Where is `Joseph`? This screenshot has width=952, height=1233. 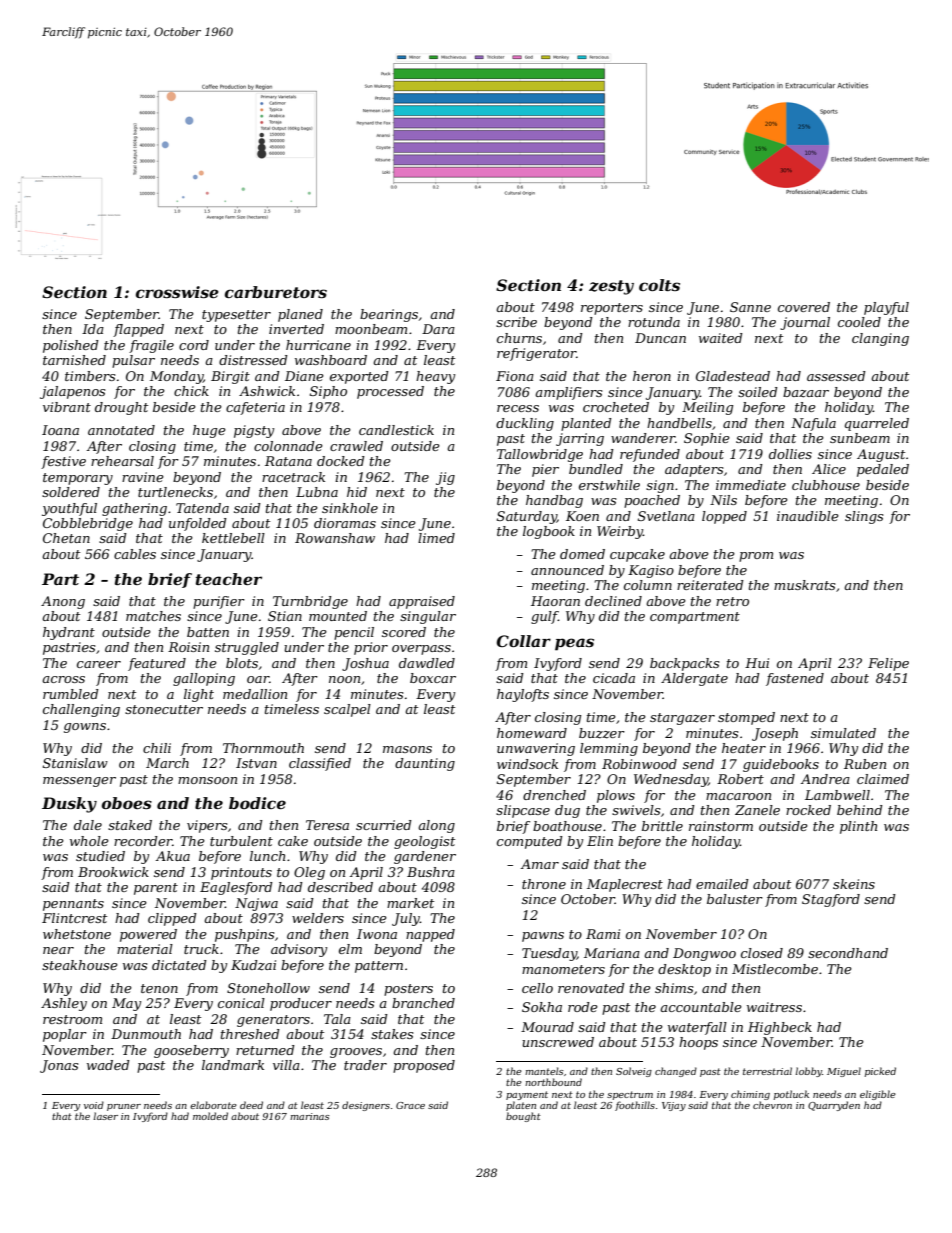 Joseph is located at coordinates (775, 734).
